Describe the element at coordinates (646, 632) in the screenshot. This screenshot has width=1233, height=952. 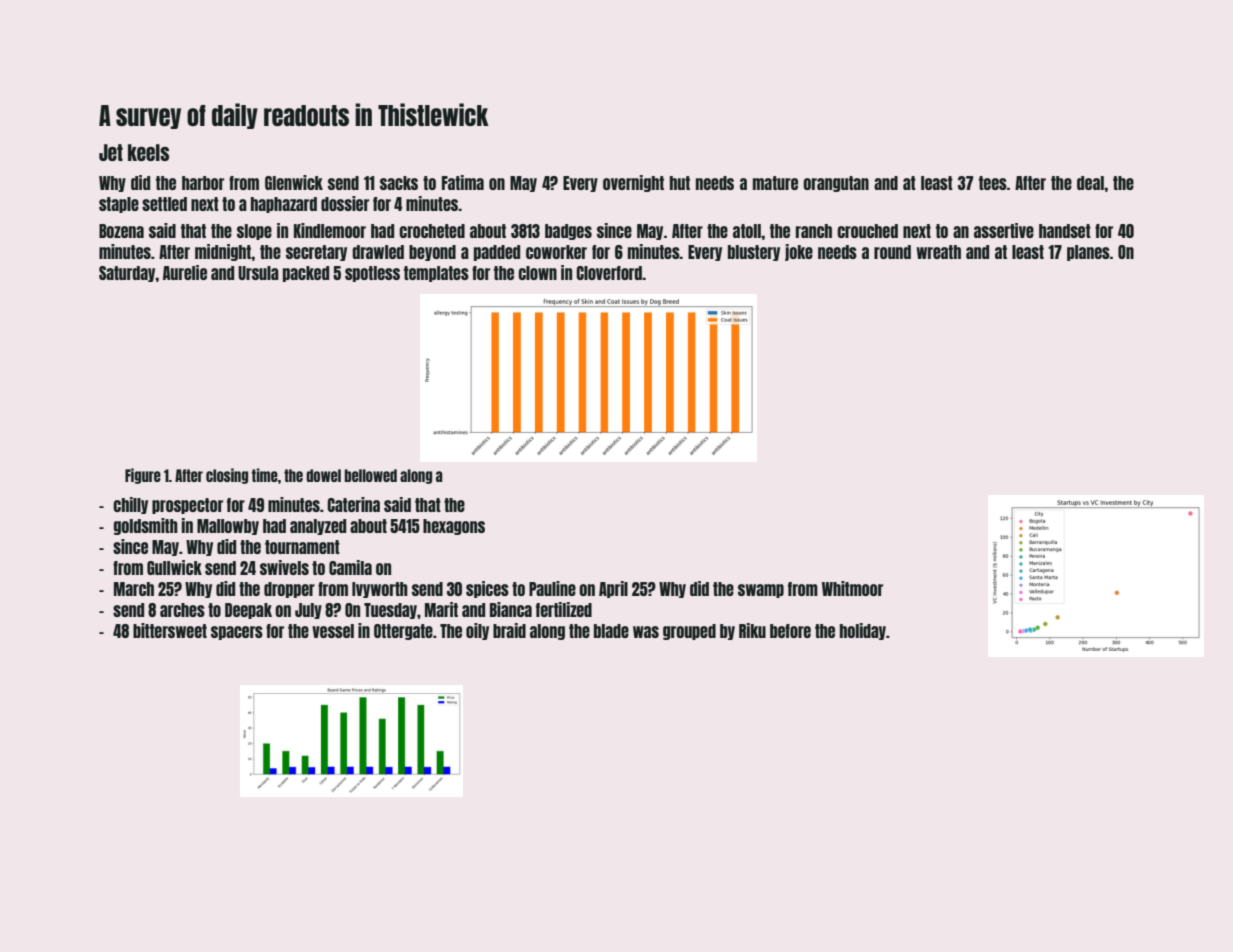
I see `was` at that location.
